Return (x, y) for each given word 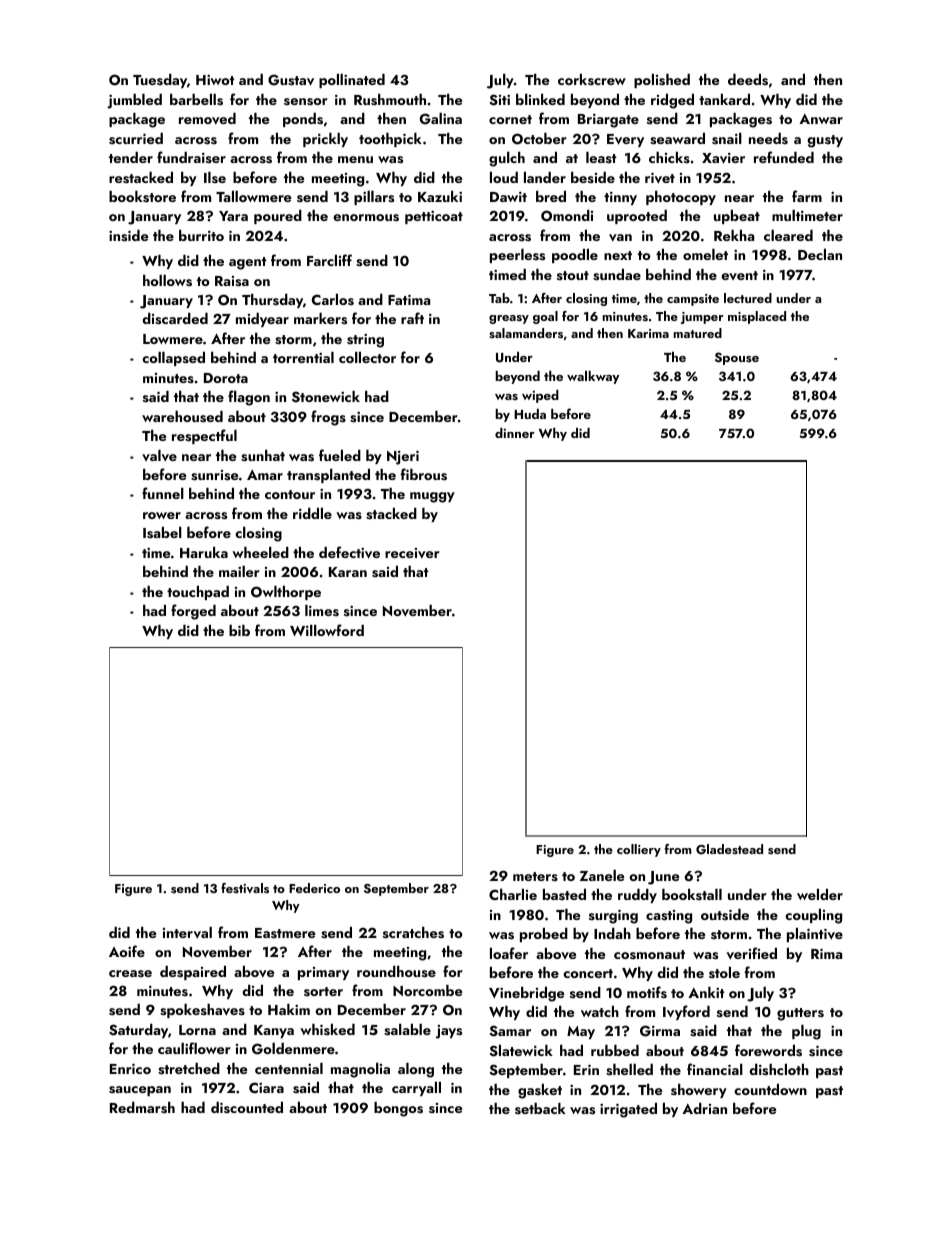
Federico (314, 888)
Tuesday (160, 81)
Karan (348, 572)
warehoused (182, 417)
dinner (515, 433)
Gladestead (729, 849)
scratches (413, 933)
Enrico (130, 1069)
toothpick (390, 140)
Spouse (737, 358)
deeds (748, 80)
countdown (770, 1089)
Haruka (204, 552)
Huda (530, 414)
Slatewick (521, 1051)
